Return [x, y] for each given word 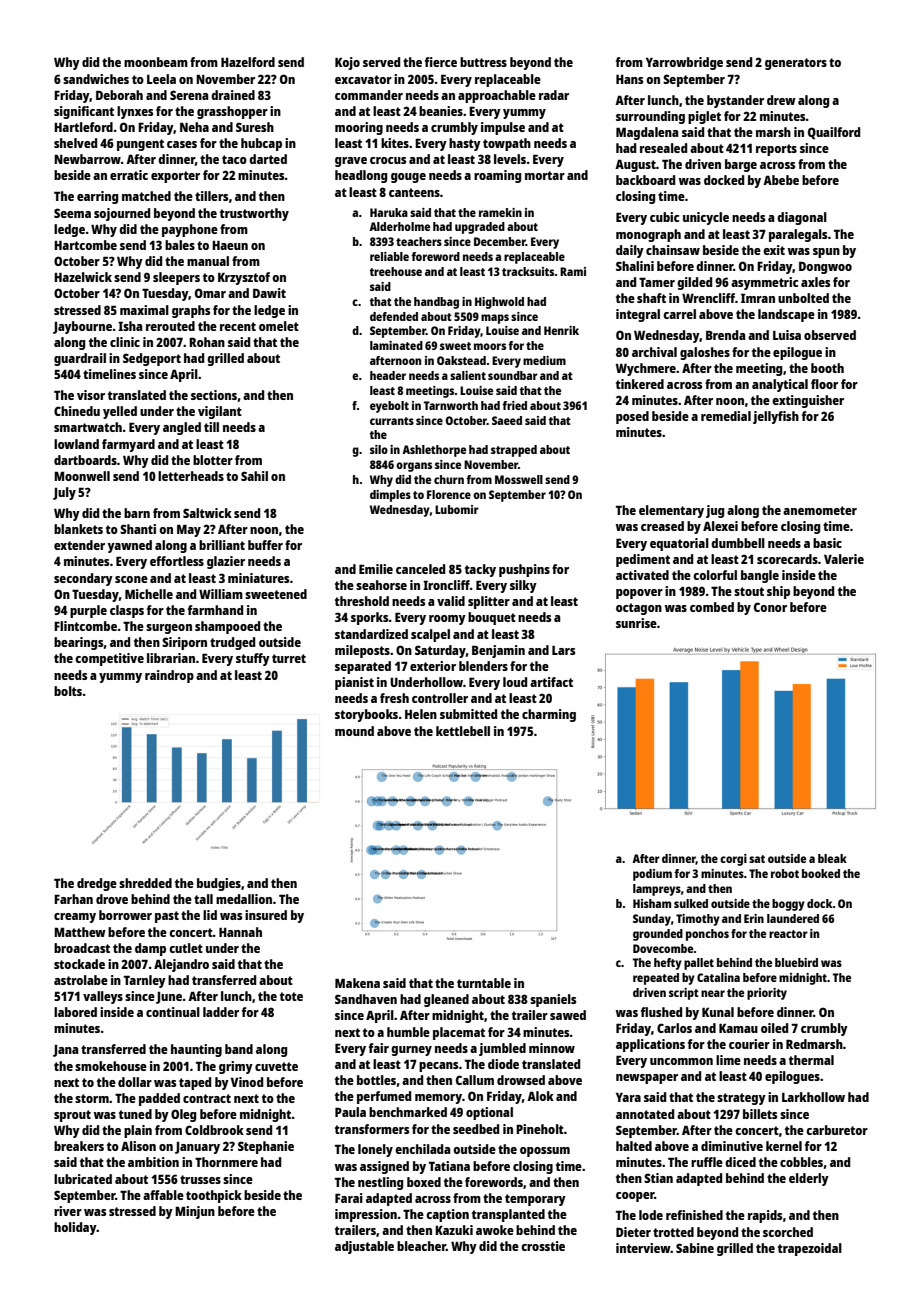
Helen [421, 714]
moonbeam [156, 62]
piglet [704, 117]
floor [824, 384]
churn [449, 479]
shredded [145, 883]
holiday [75, 1228]
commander [369, 95]
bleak [832, 858]
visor [91, 395]
